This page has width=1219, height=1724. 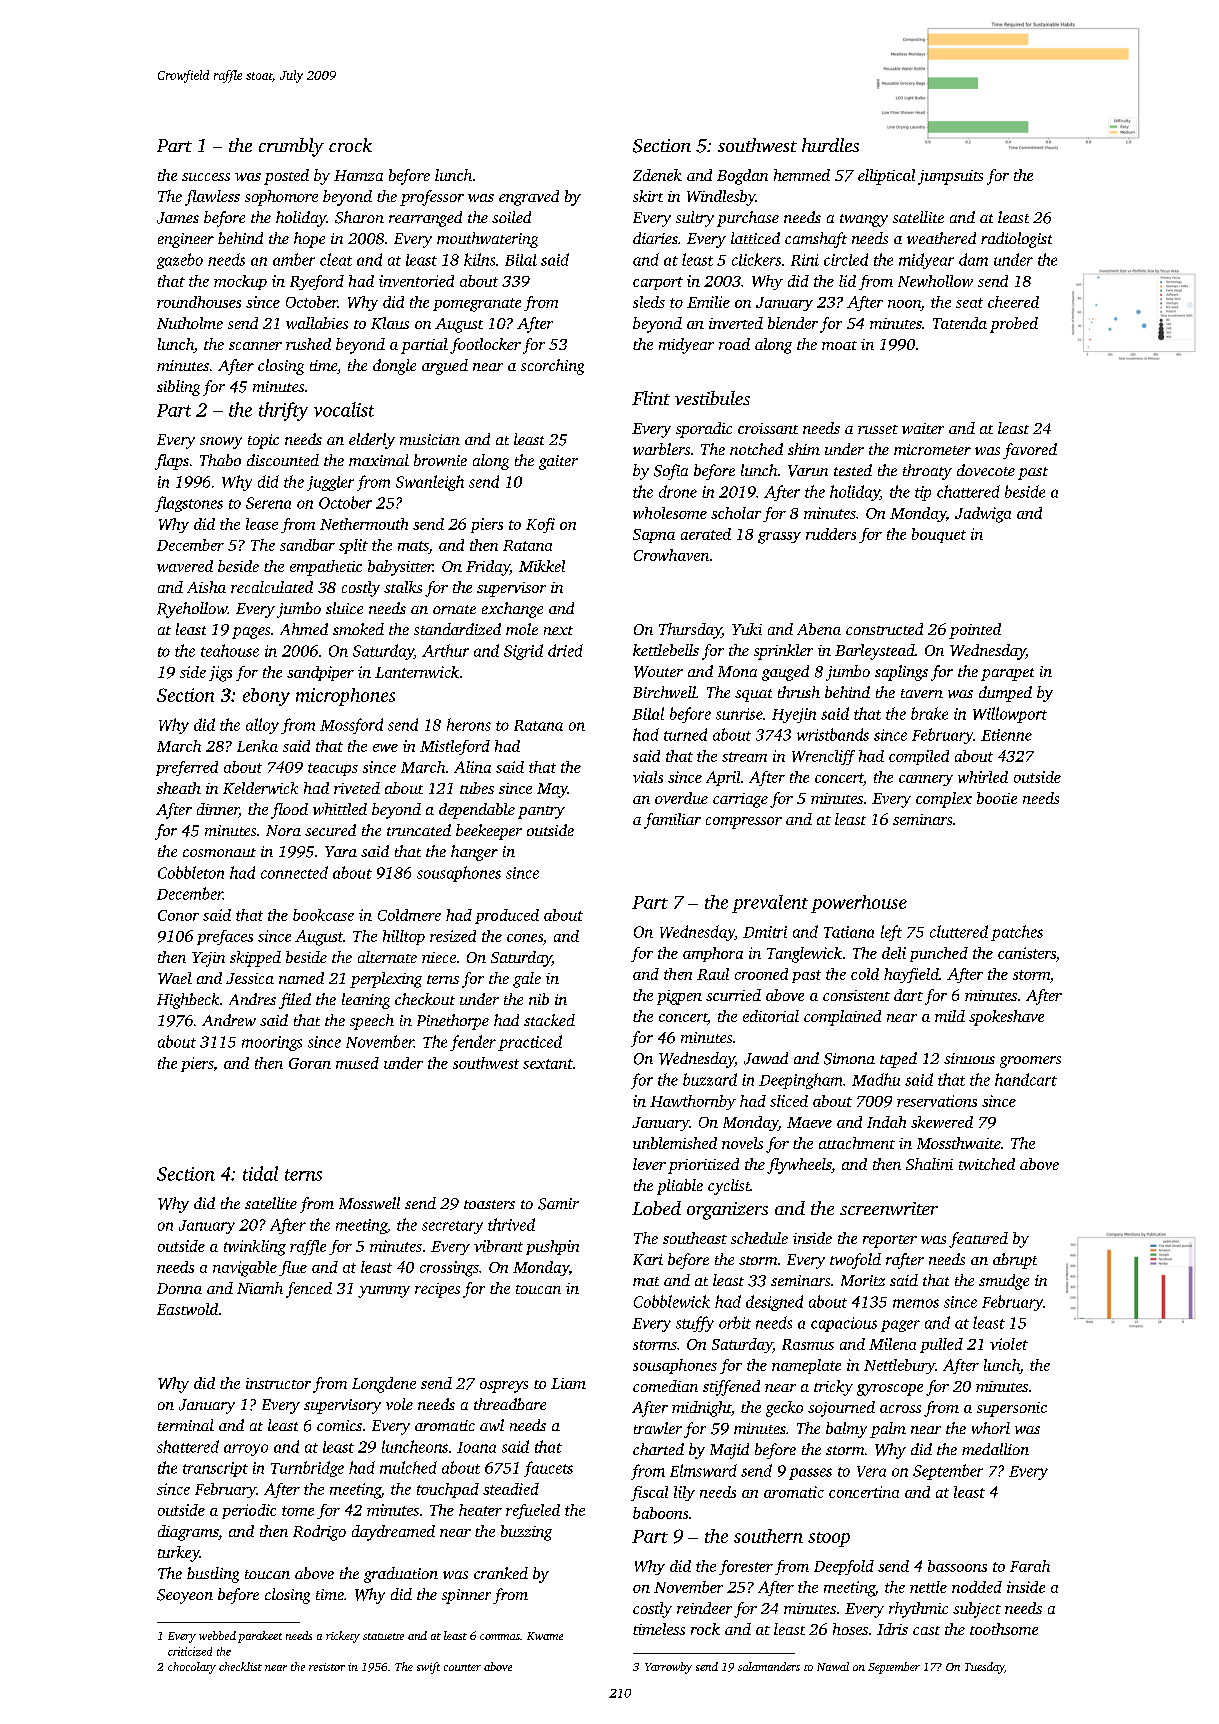 What do you see at coordinates (739, 714) in the page?
I see `sunrise` at bounding box center [739, 714].
